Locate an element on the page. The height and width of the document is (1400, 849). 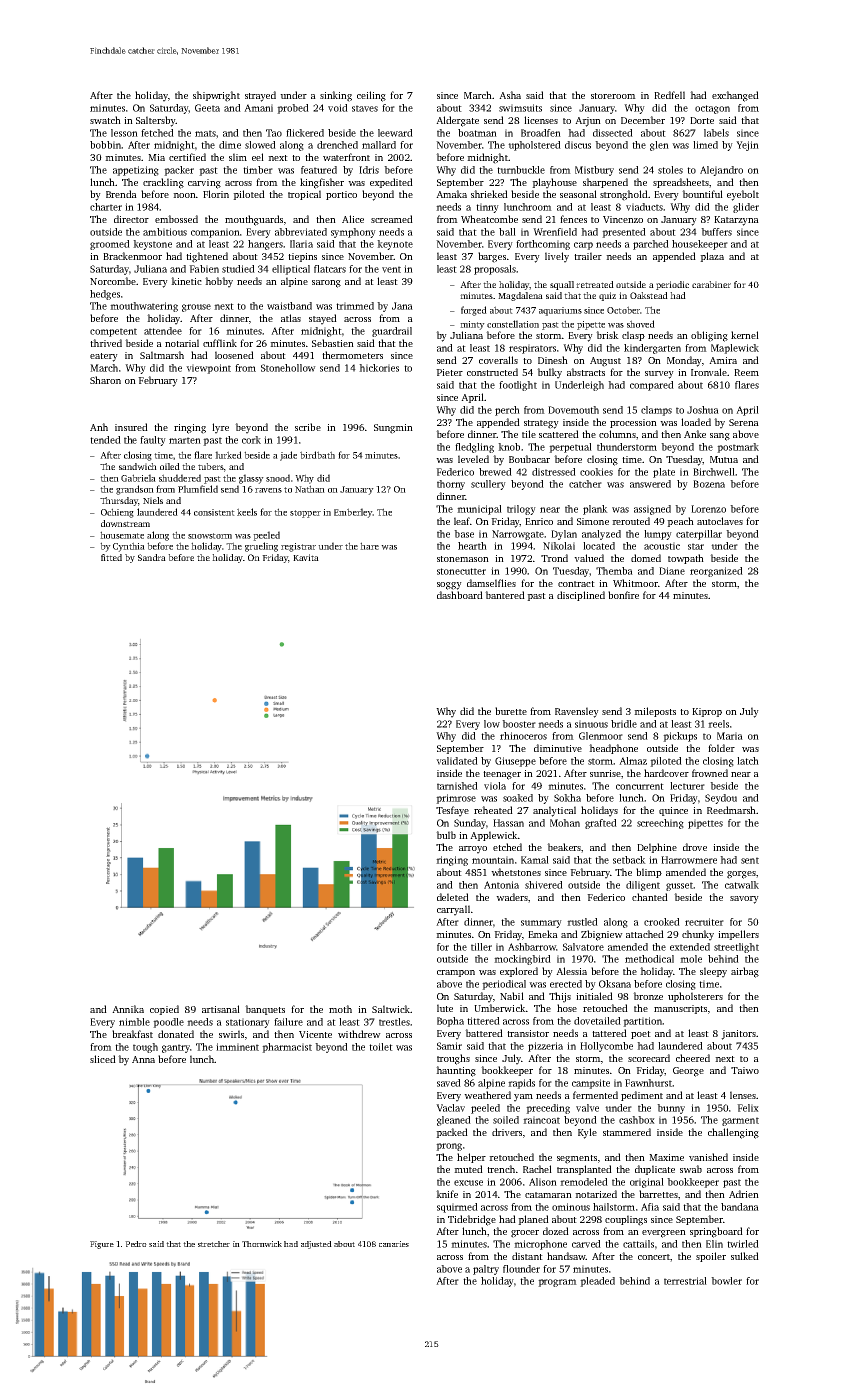
fitted is located at coordinates (111, 557).
